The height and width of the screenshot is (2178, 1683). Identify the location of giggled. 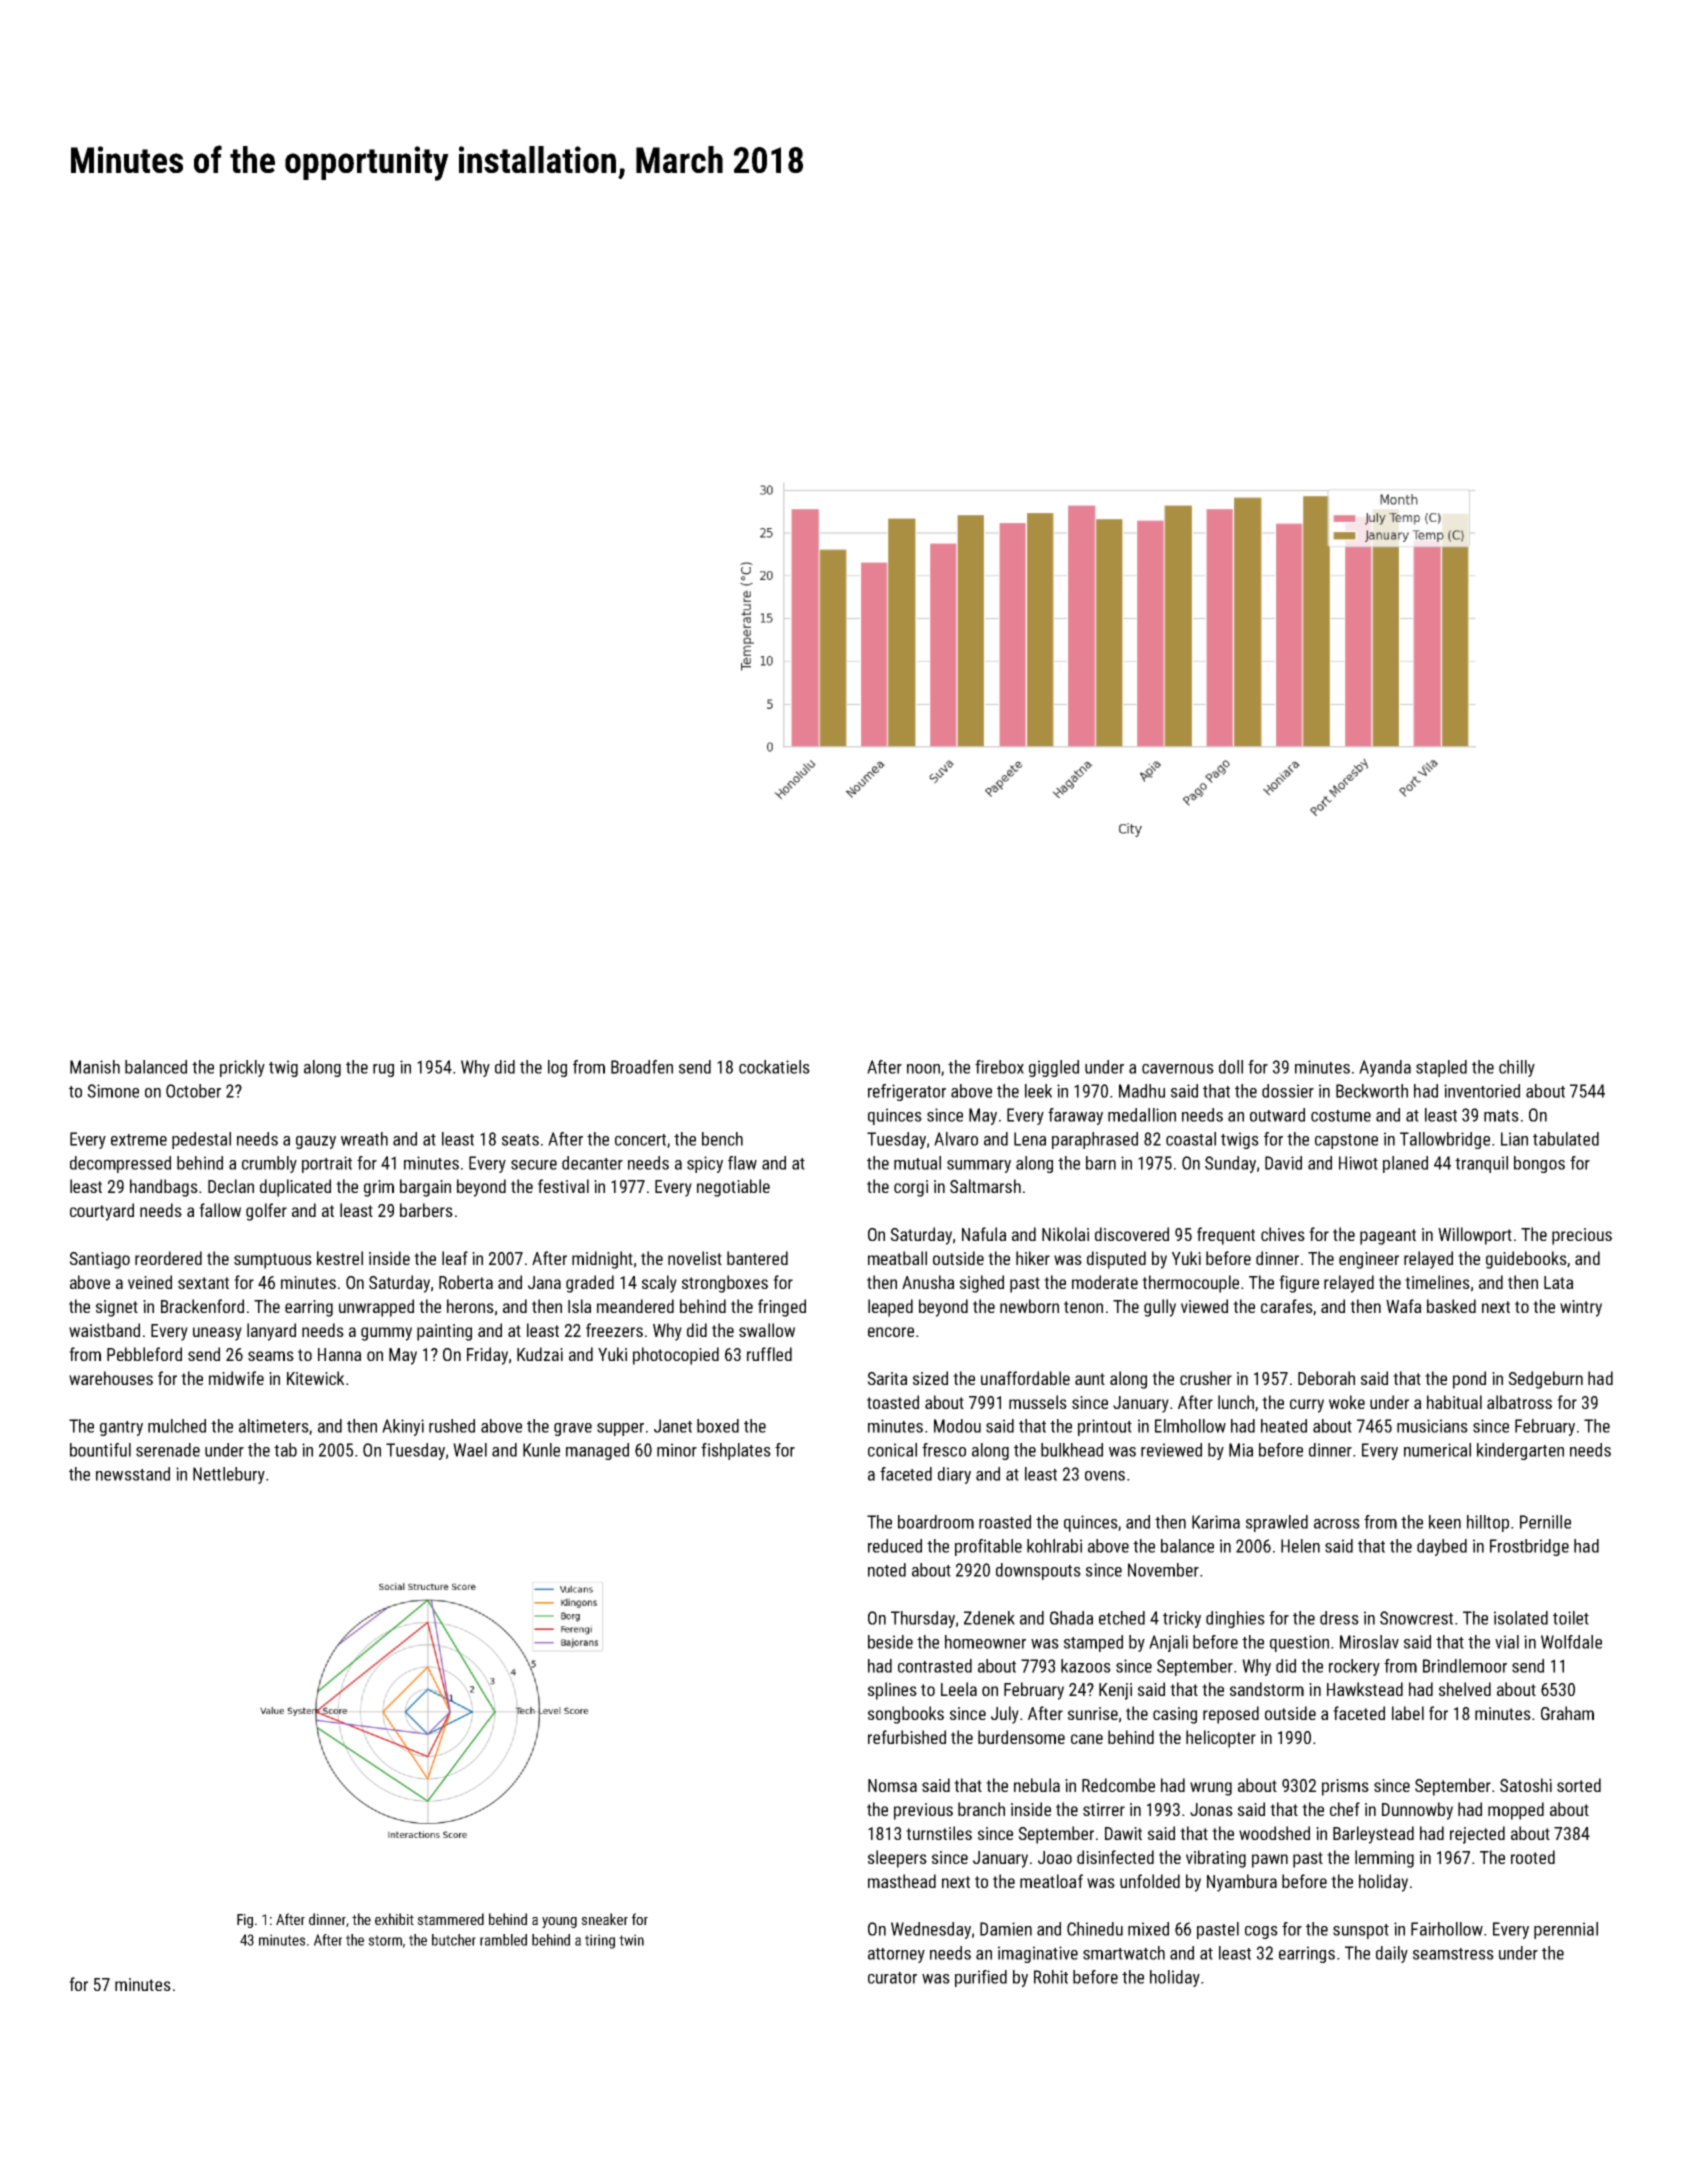
(1054, 1068).
